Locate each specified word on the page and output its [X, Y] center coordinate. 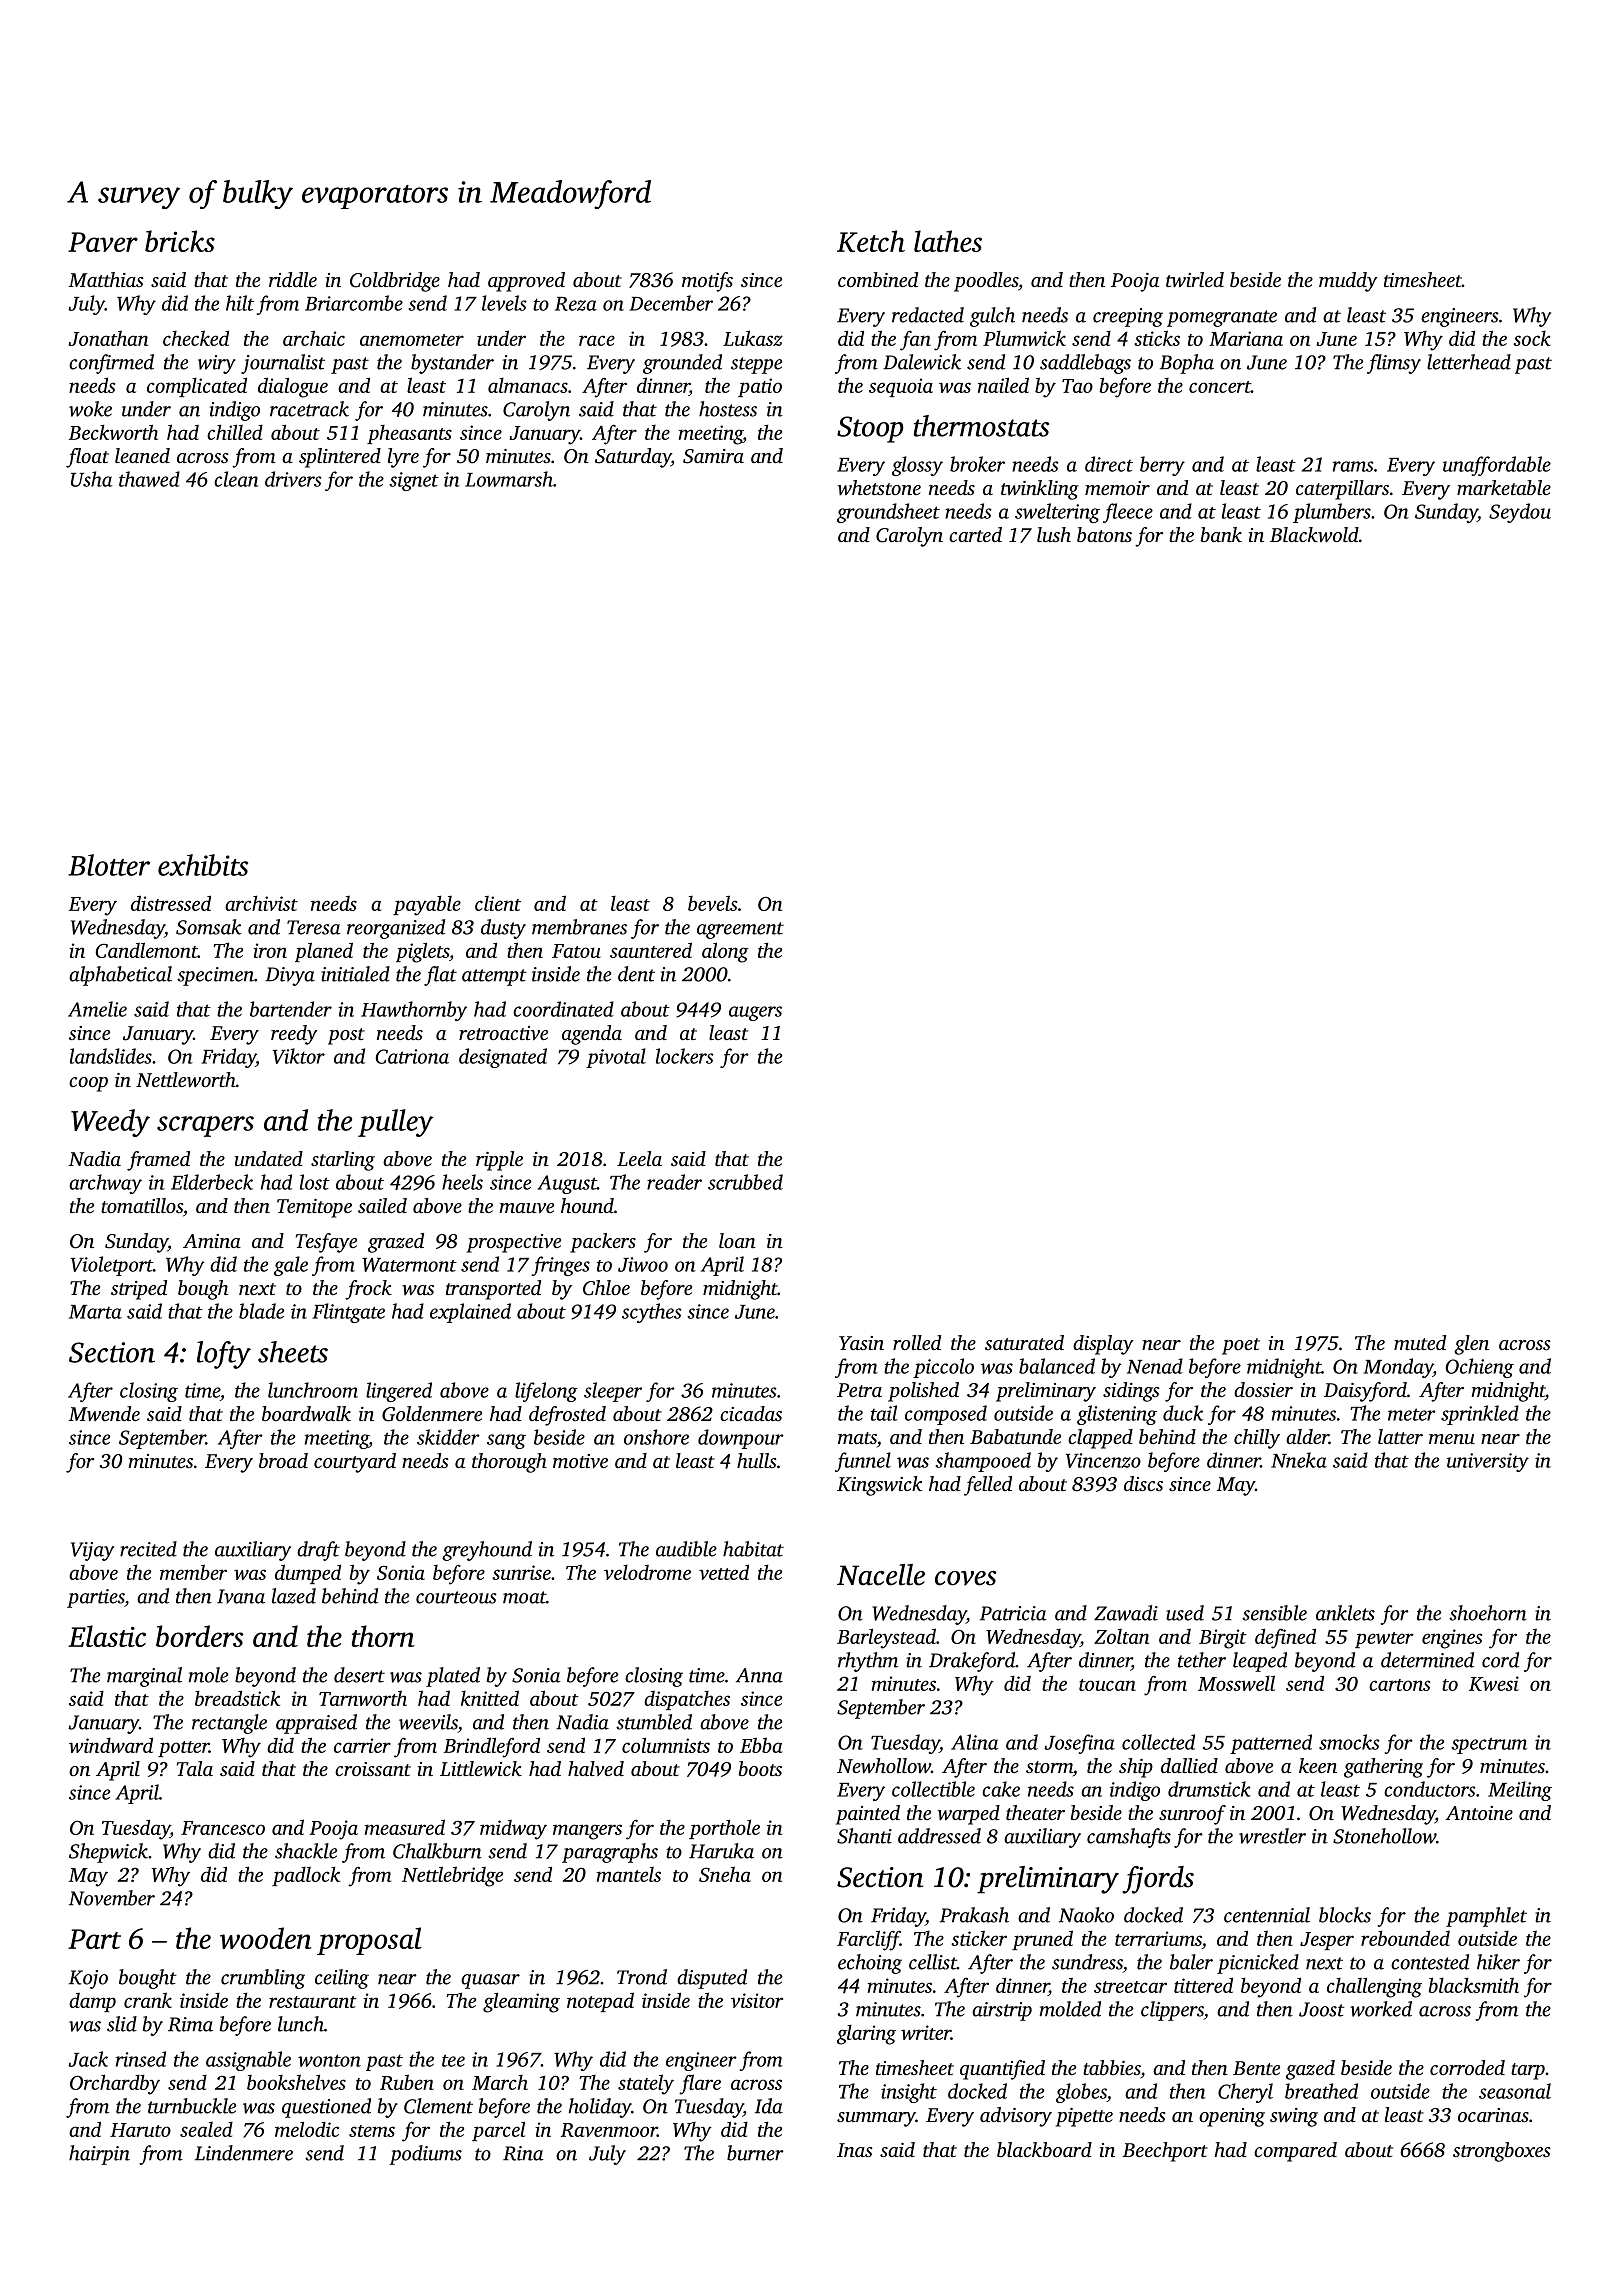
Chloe [606, 1288]
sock [1532, 338]
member [193, 1572]
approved [526, 282]
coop [88, 1084]
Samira [713, 456]
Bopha [1187, 364]
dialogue [293, 387]
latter [1400, 1436]
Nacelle [881, 1575]
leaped [1260, 1662]
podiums [425, 2155]
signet [414, 481]
